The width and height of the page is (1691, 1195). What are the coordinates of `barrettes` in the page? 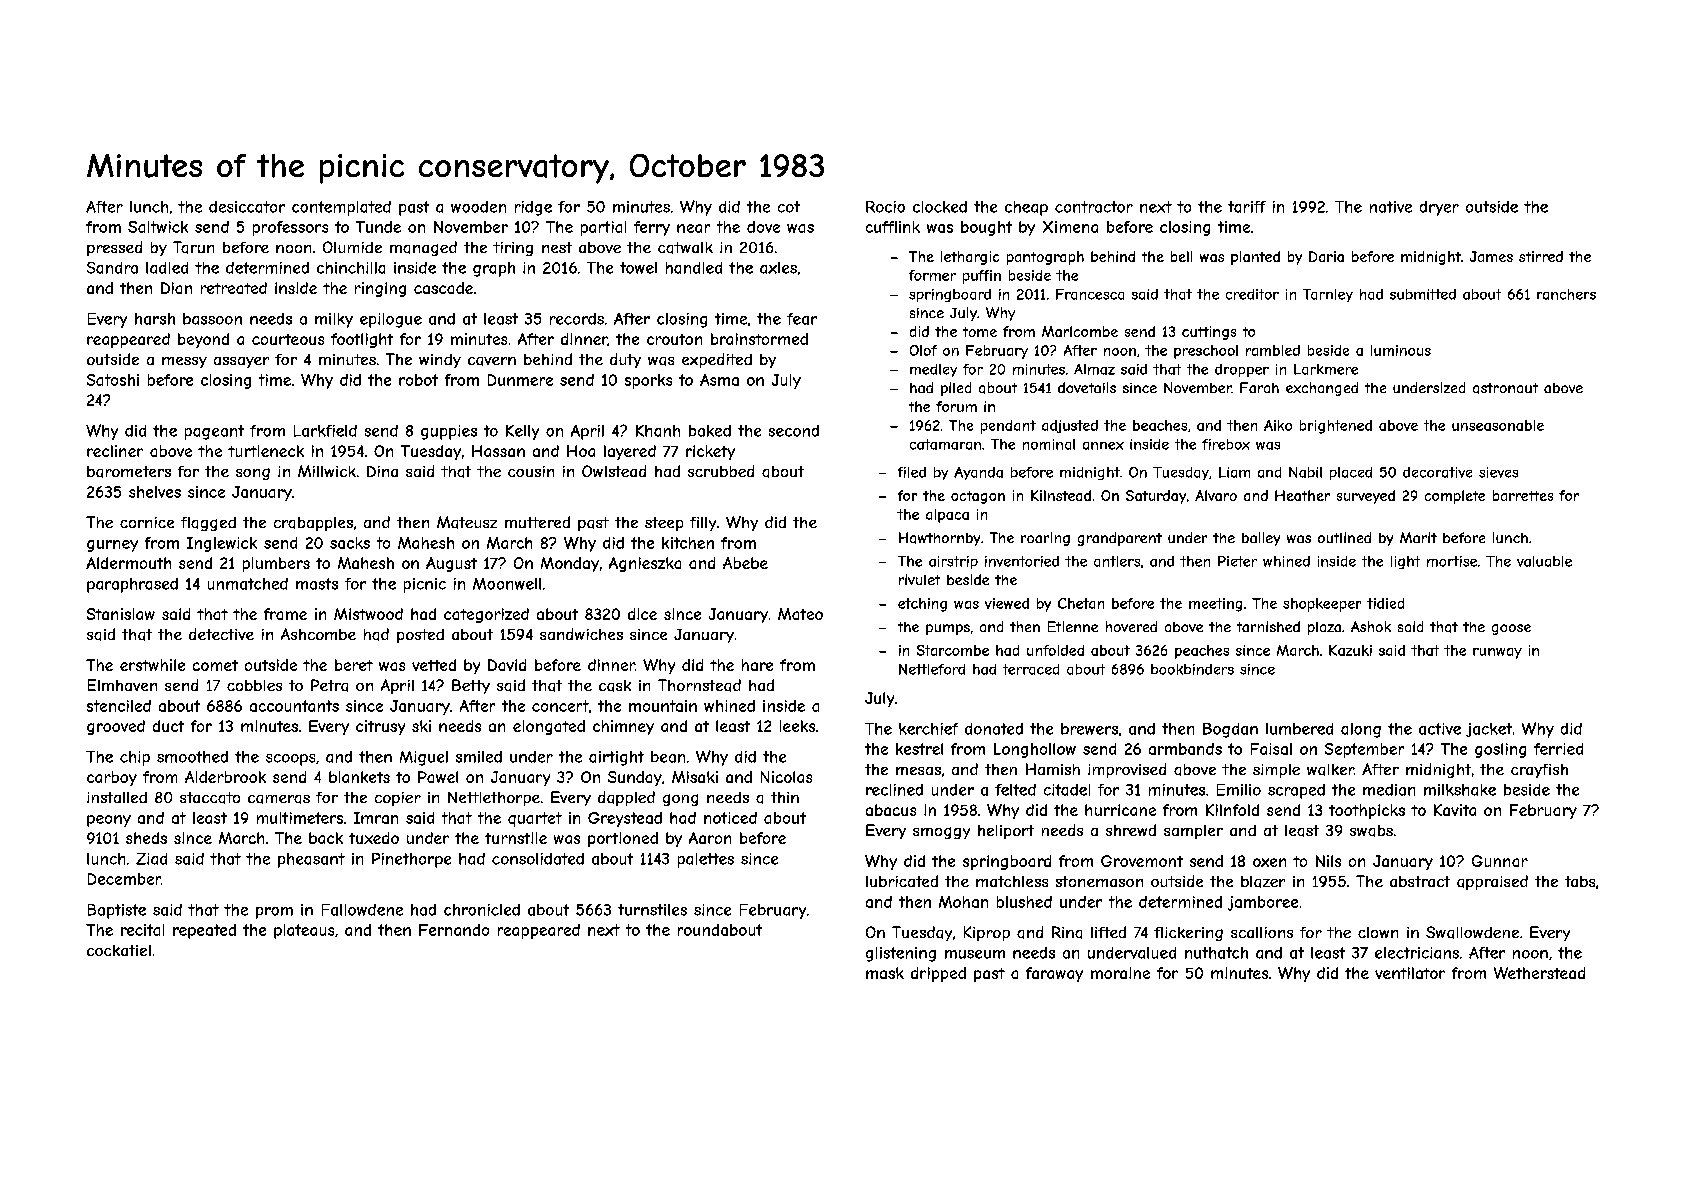 It's located at (1523, 495).
